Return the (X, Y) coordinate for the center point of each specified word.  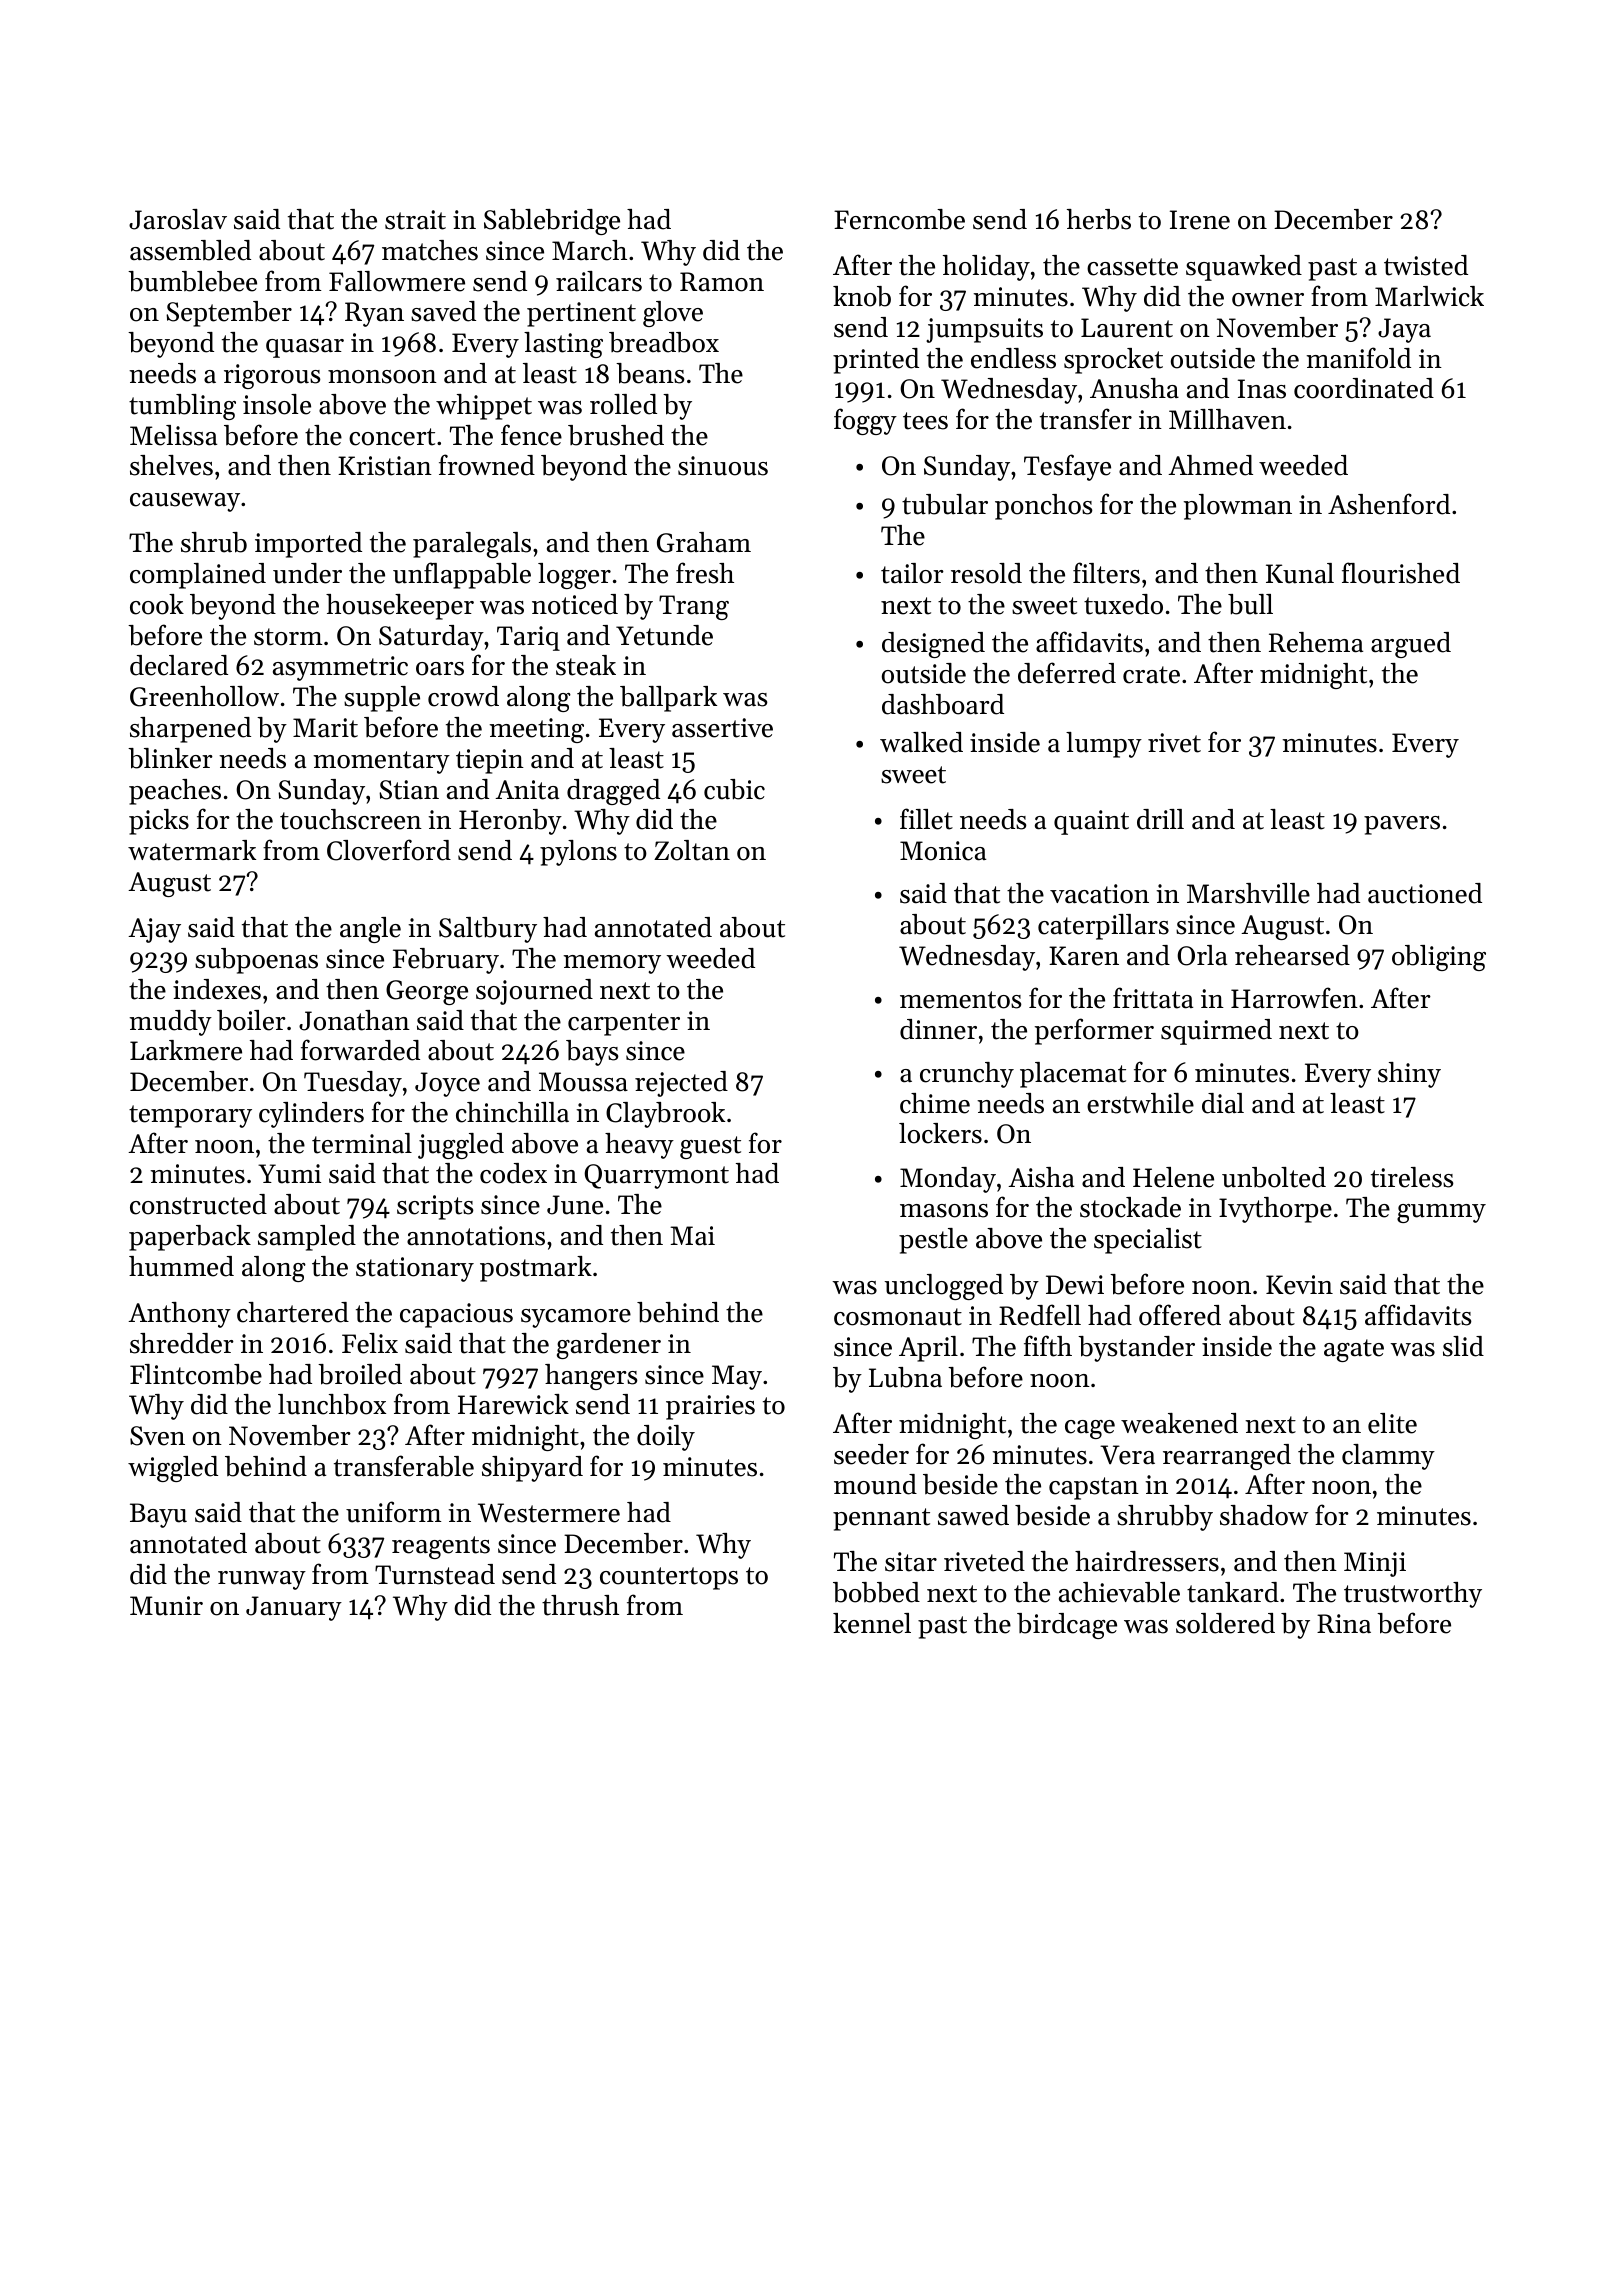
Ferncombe (899, 219)
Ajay (154, 930)
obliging (1439, 958)
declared (179, 665)
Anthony (179, 1315)
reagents (441, 1547)
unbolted (1274, 1177)
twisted (1426, 265)
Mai (692, 1236)
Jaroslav (178, 219)
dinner (938, 1029)
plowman (1238, 507)
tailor (912, 573)
